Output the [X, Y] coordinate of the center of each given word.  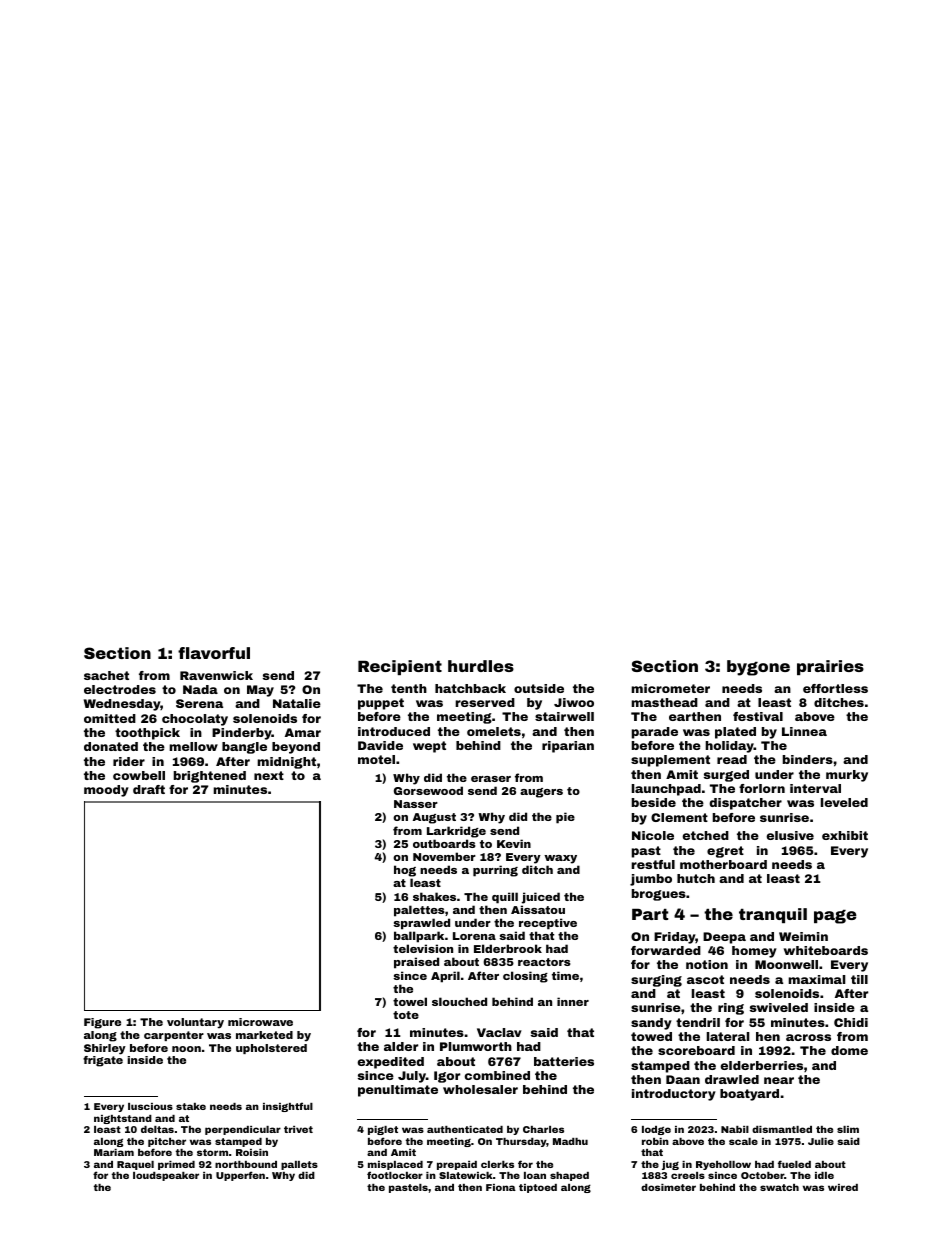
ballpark [419, 937]
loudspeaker [166, 1176]
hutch [696, 878]
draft [149, 789]
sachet [106, 675]
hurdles [481, 666]
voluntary [195, 1023]
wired [843, 1187]
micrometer [670, 688]
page [835, 917]
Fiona [501, 1187]
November [444, 856]
